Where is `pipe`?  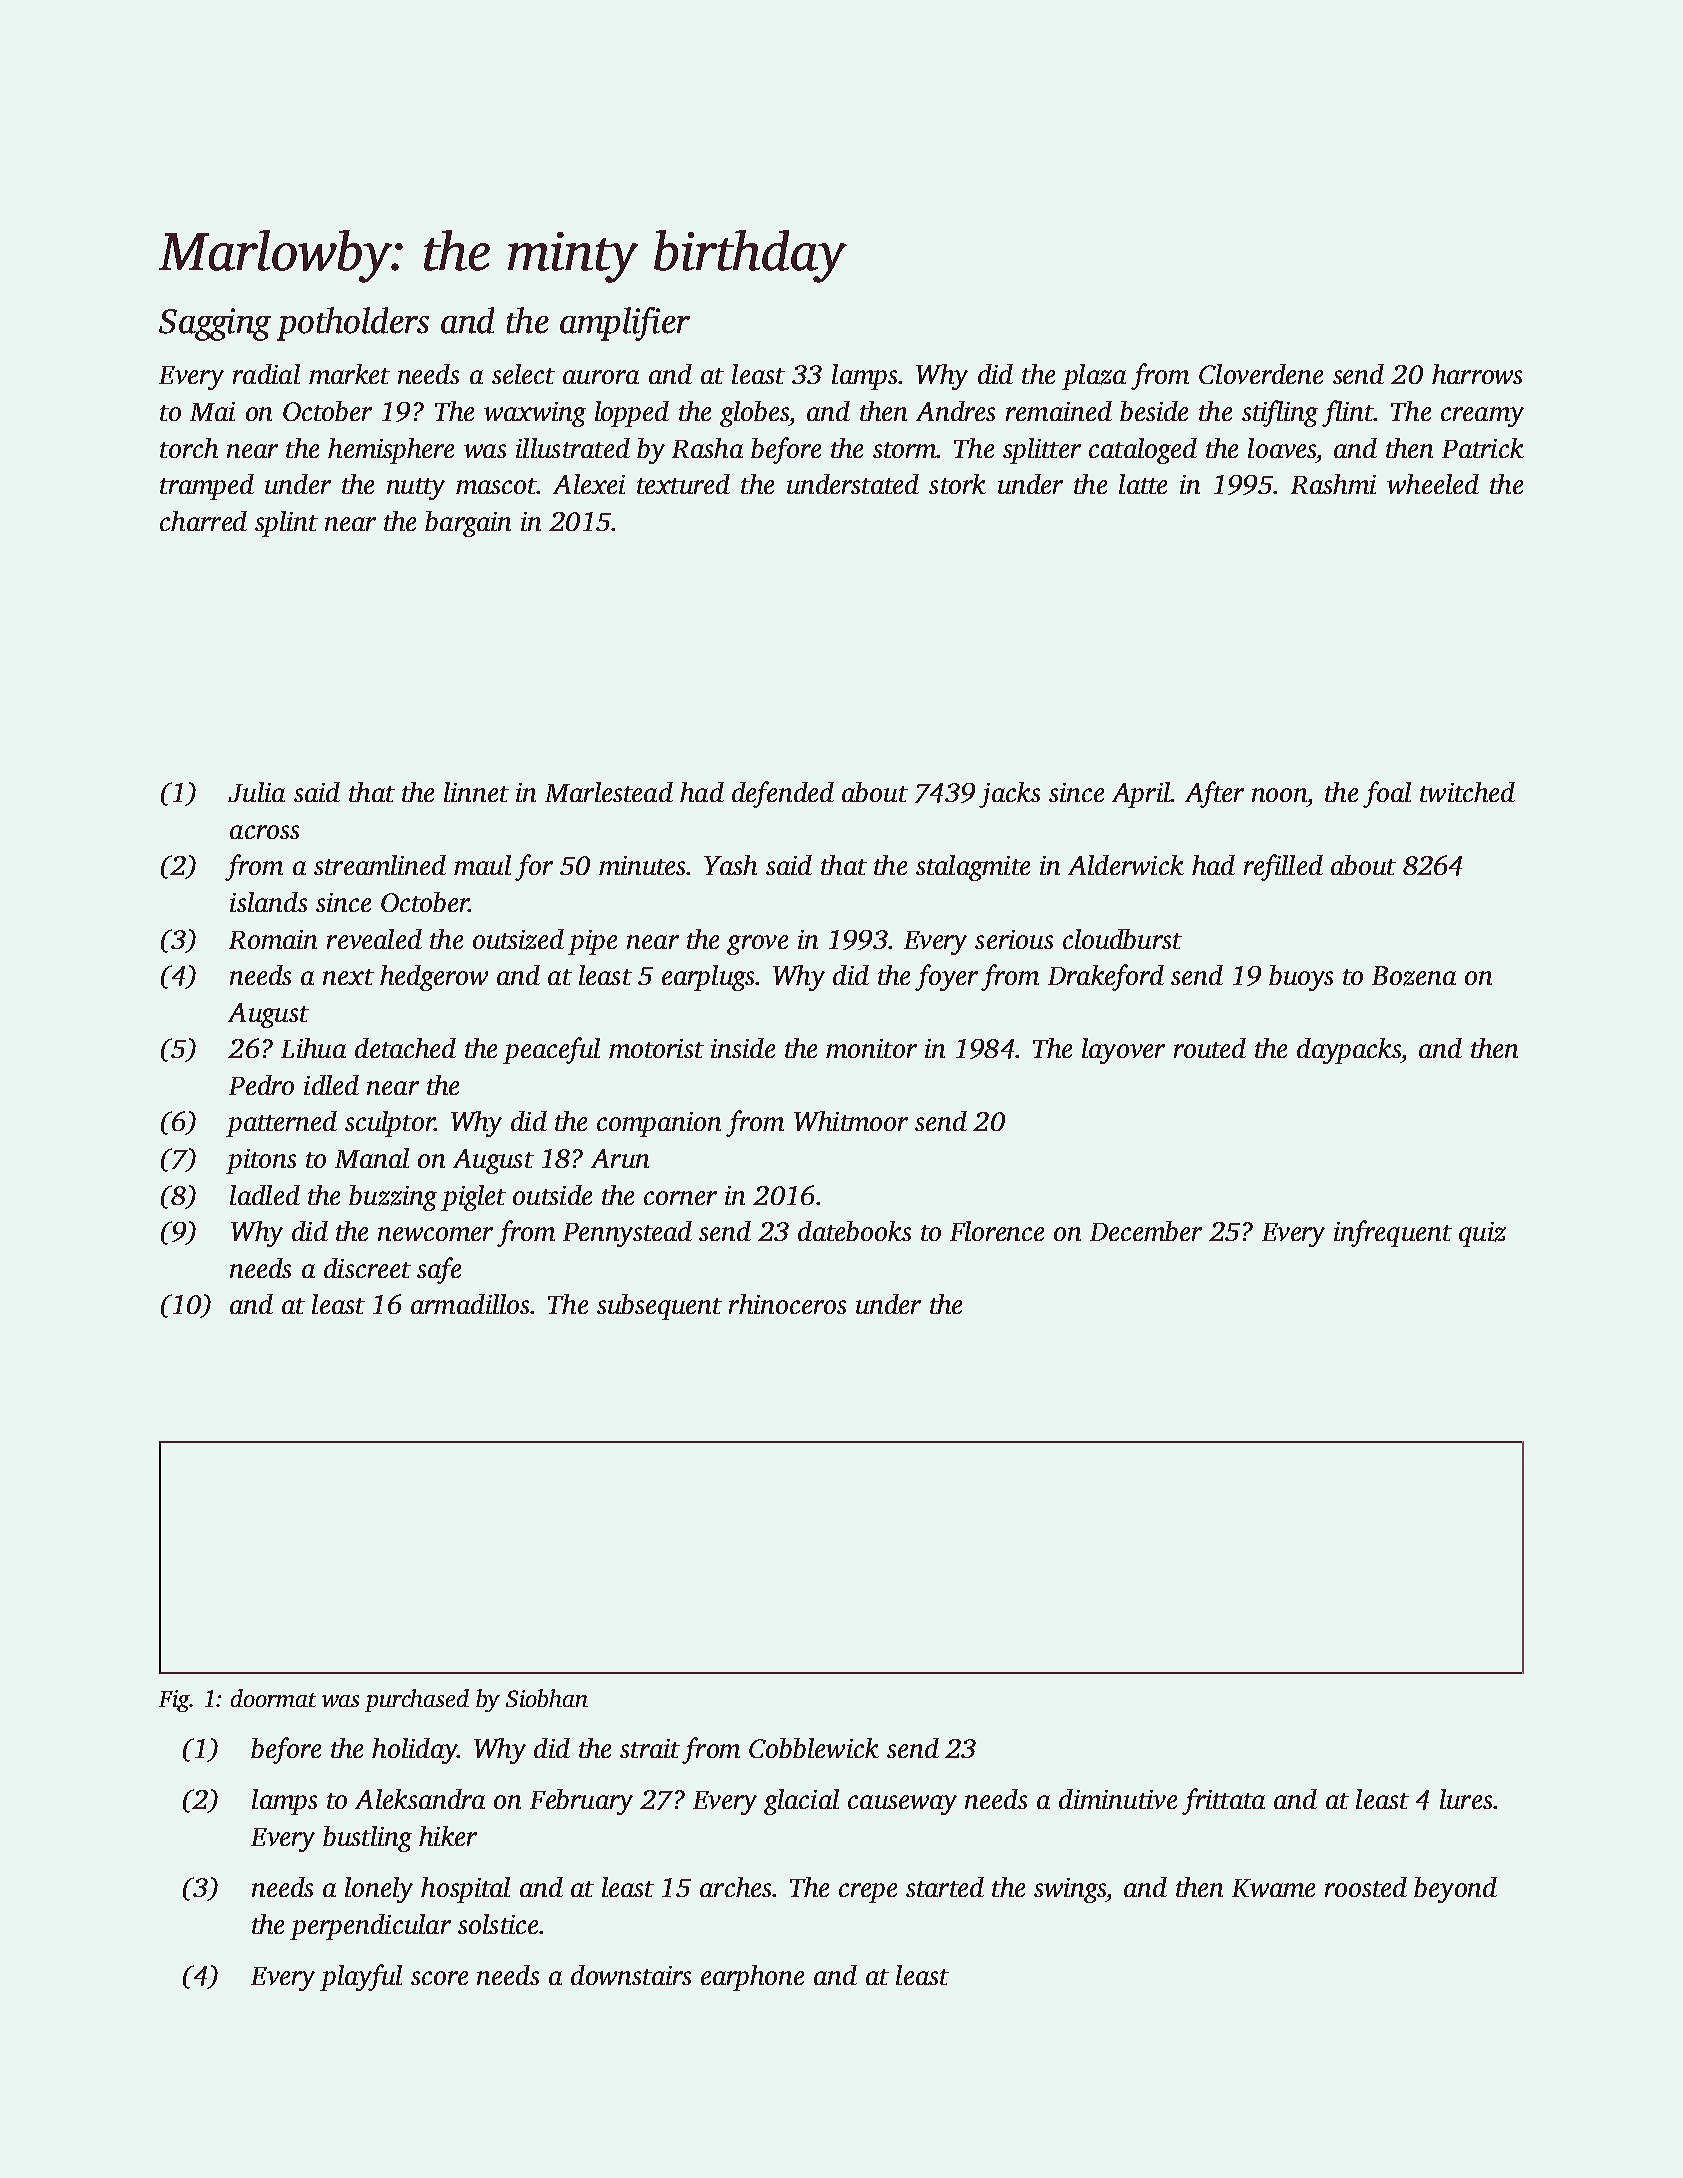
pipe is located at coordinates (592, 942).
